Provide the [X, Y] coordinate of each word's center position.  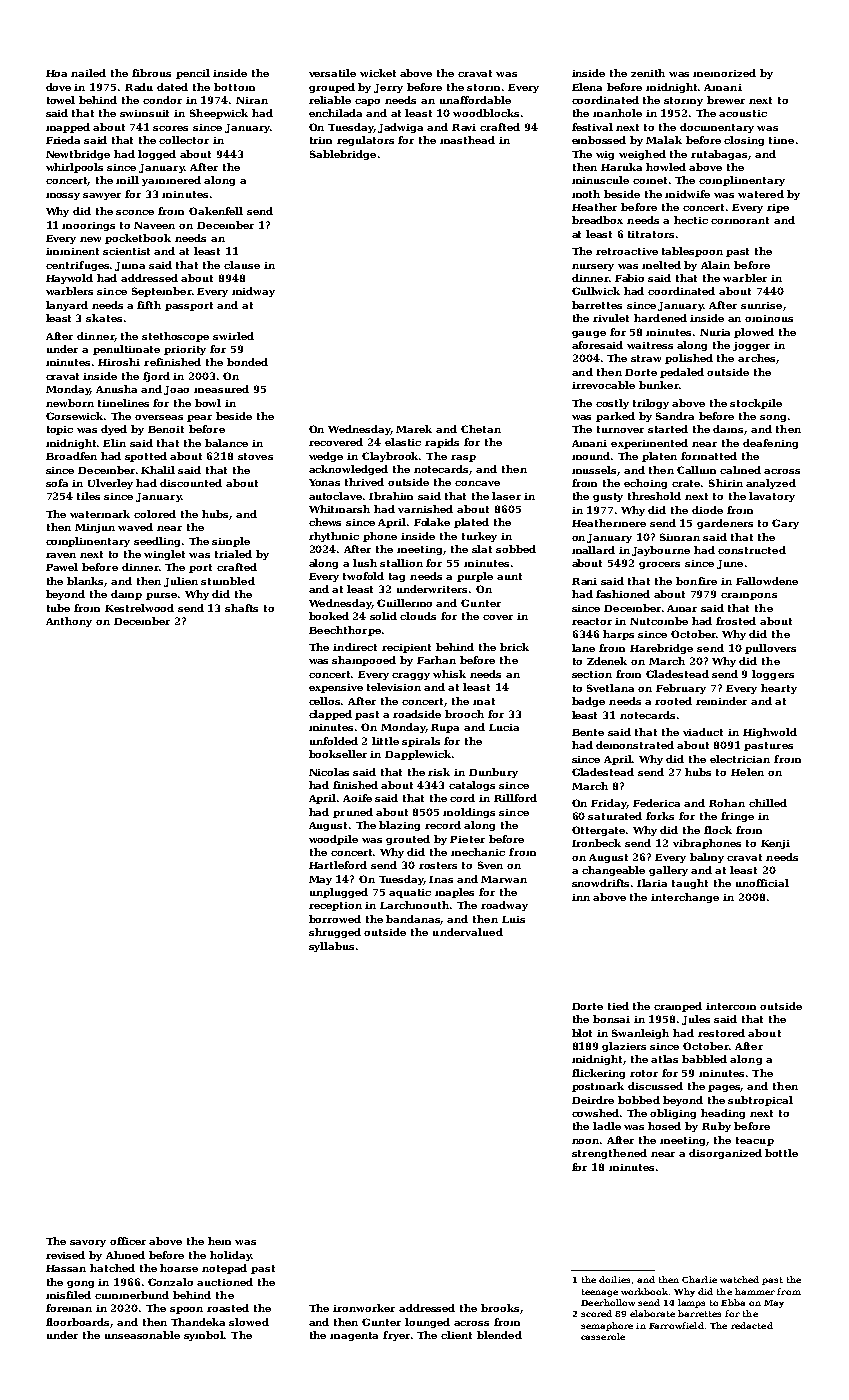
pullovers [770, 649]
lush [365, 563]
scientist [126, 251]
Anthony [69, 622]
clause [242, 265]
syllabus [331, 947]
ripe [778, 208]
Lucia [504, 727]
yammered [171, 181]
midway [253, 292]
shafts [241, 608]
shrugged [335, 933]
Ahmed [125, 1255]
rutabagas [719, 155]
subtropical [760, 1101]
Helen [747, 772]
